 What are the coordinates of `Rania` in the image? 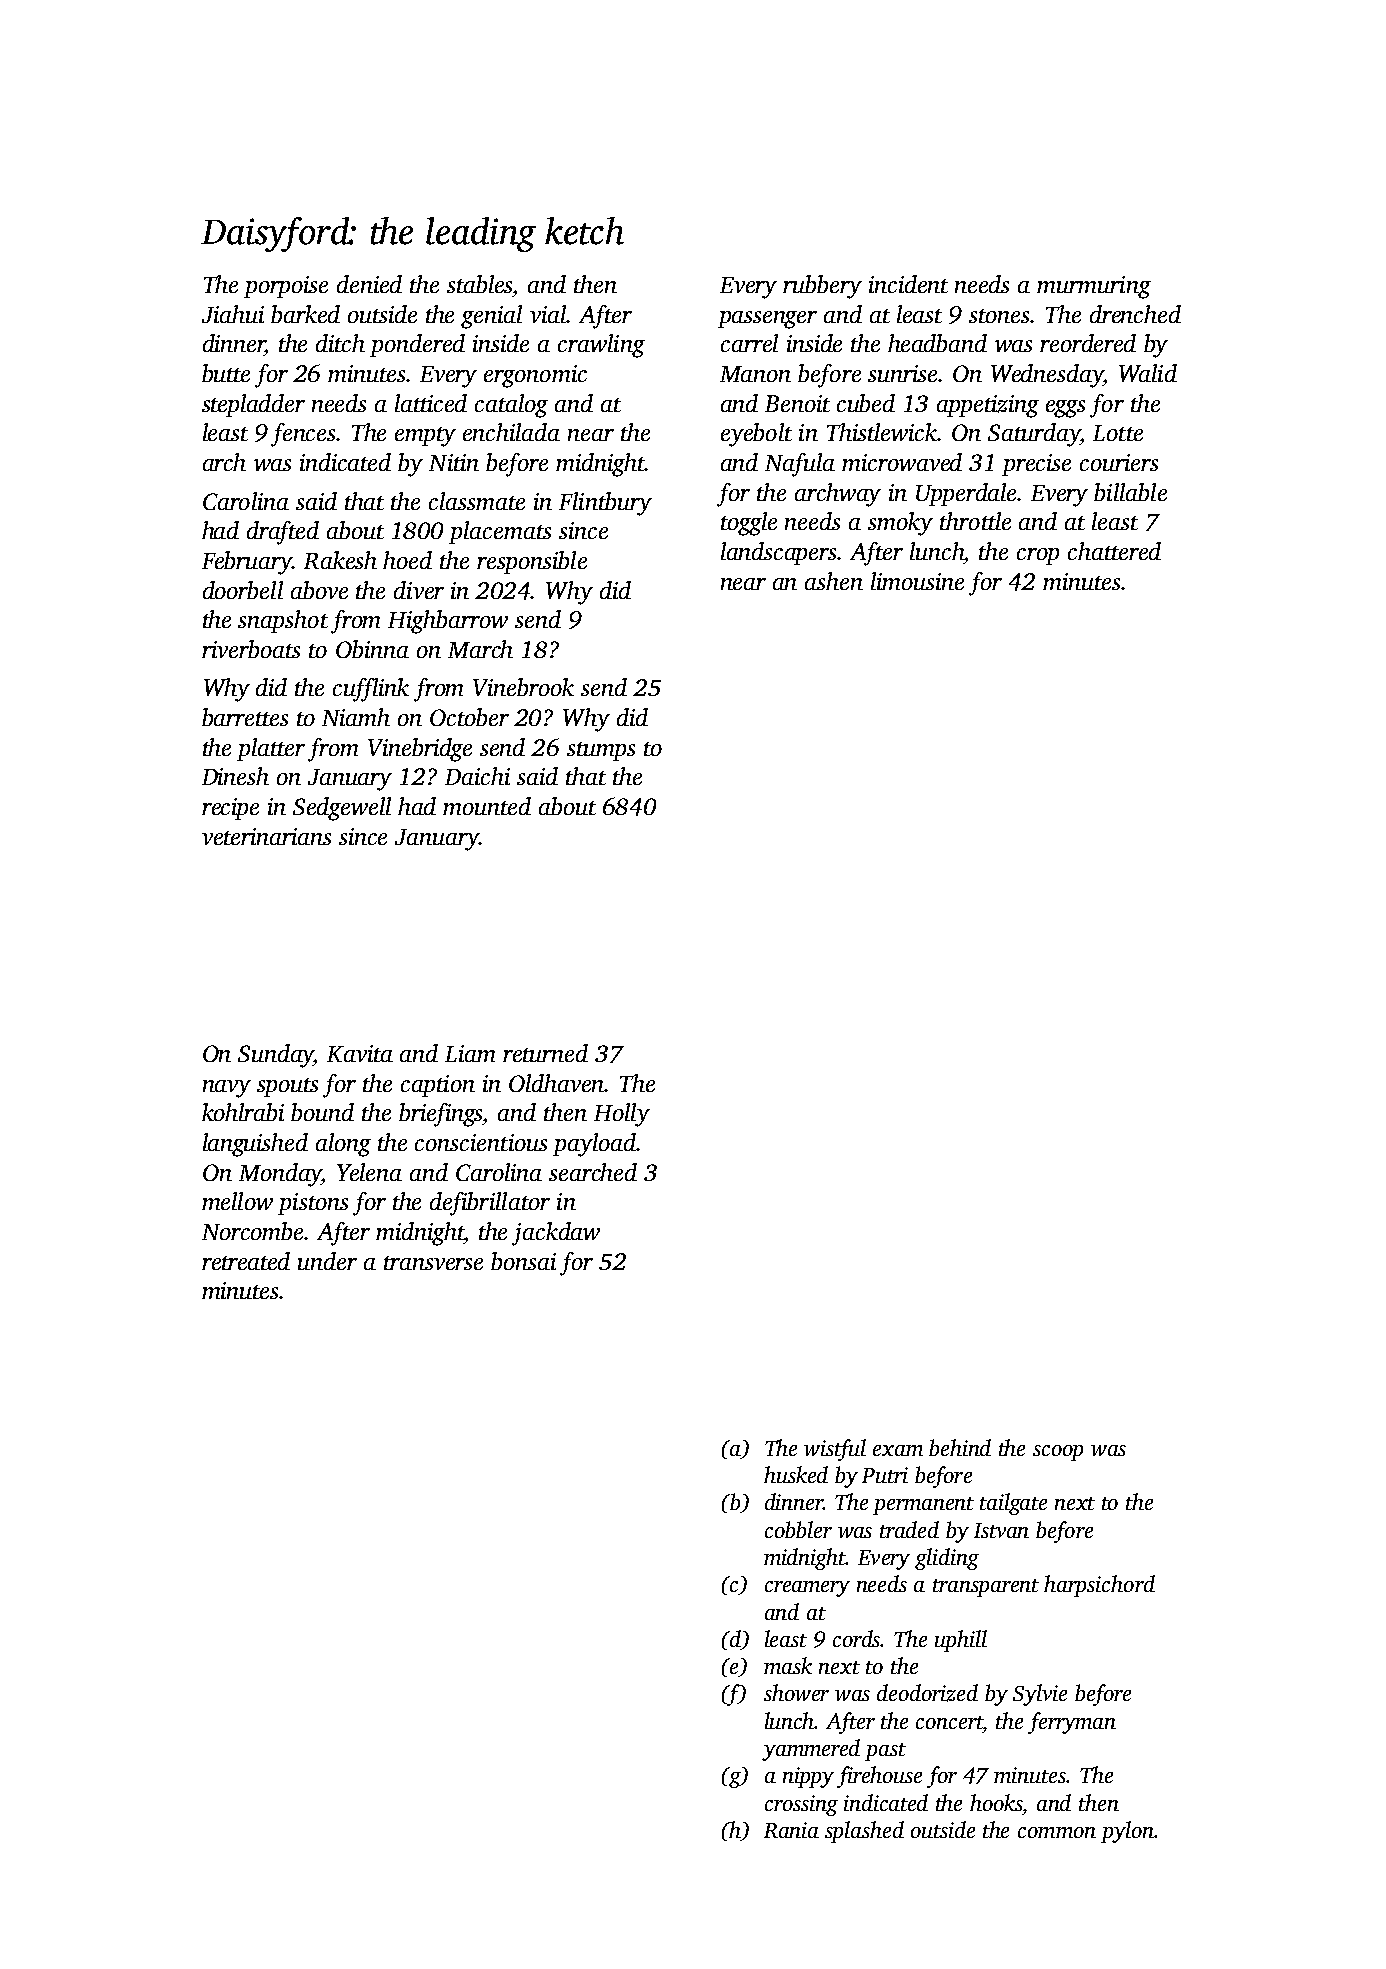 It's located at (791, 1830).
